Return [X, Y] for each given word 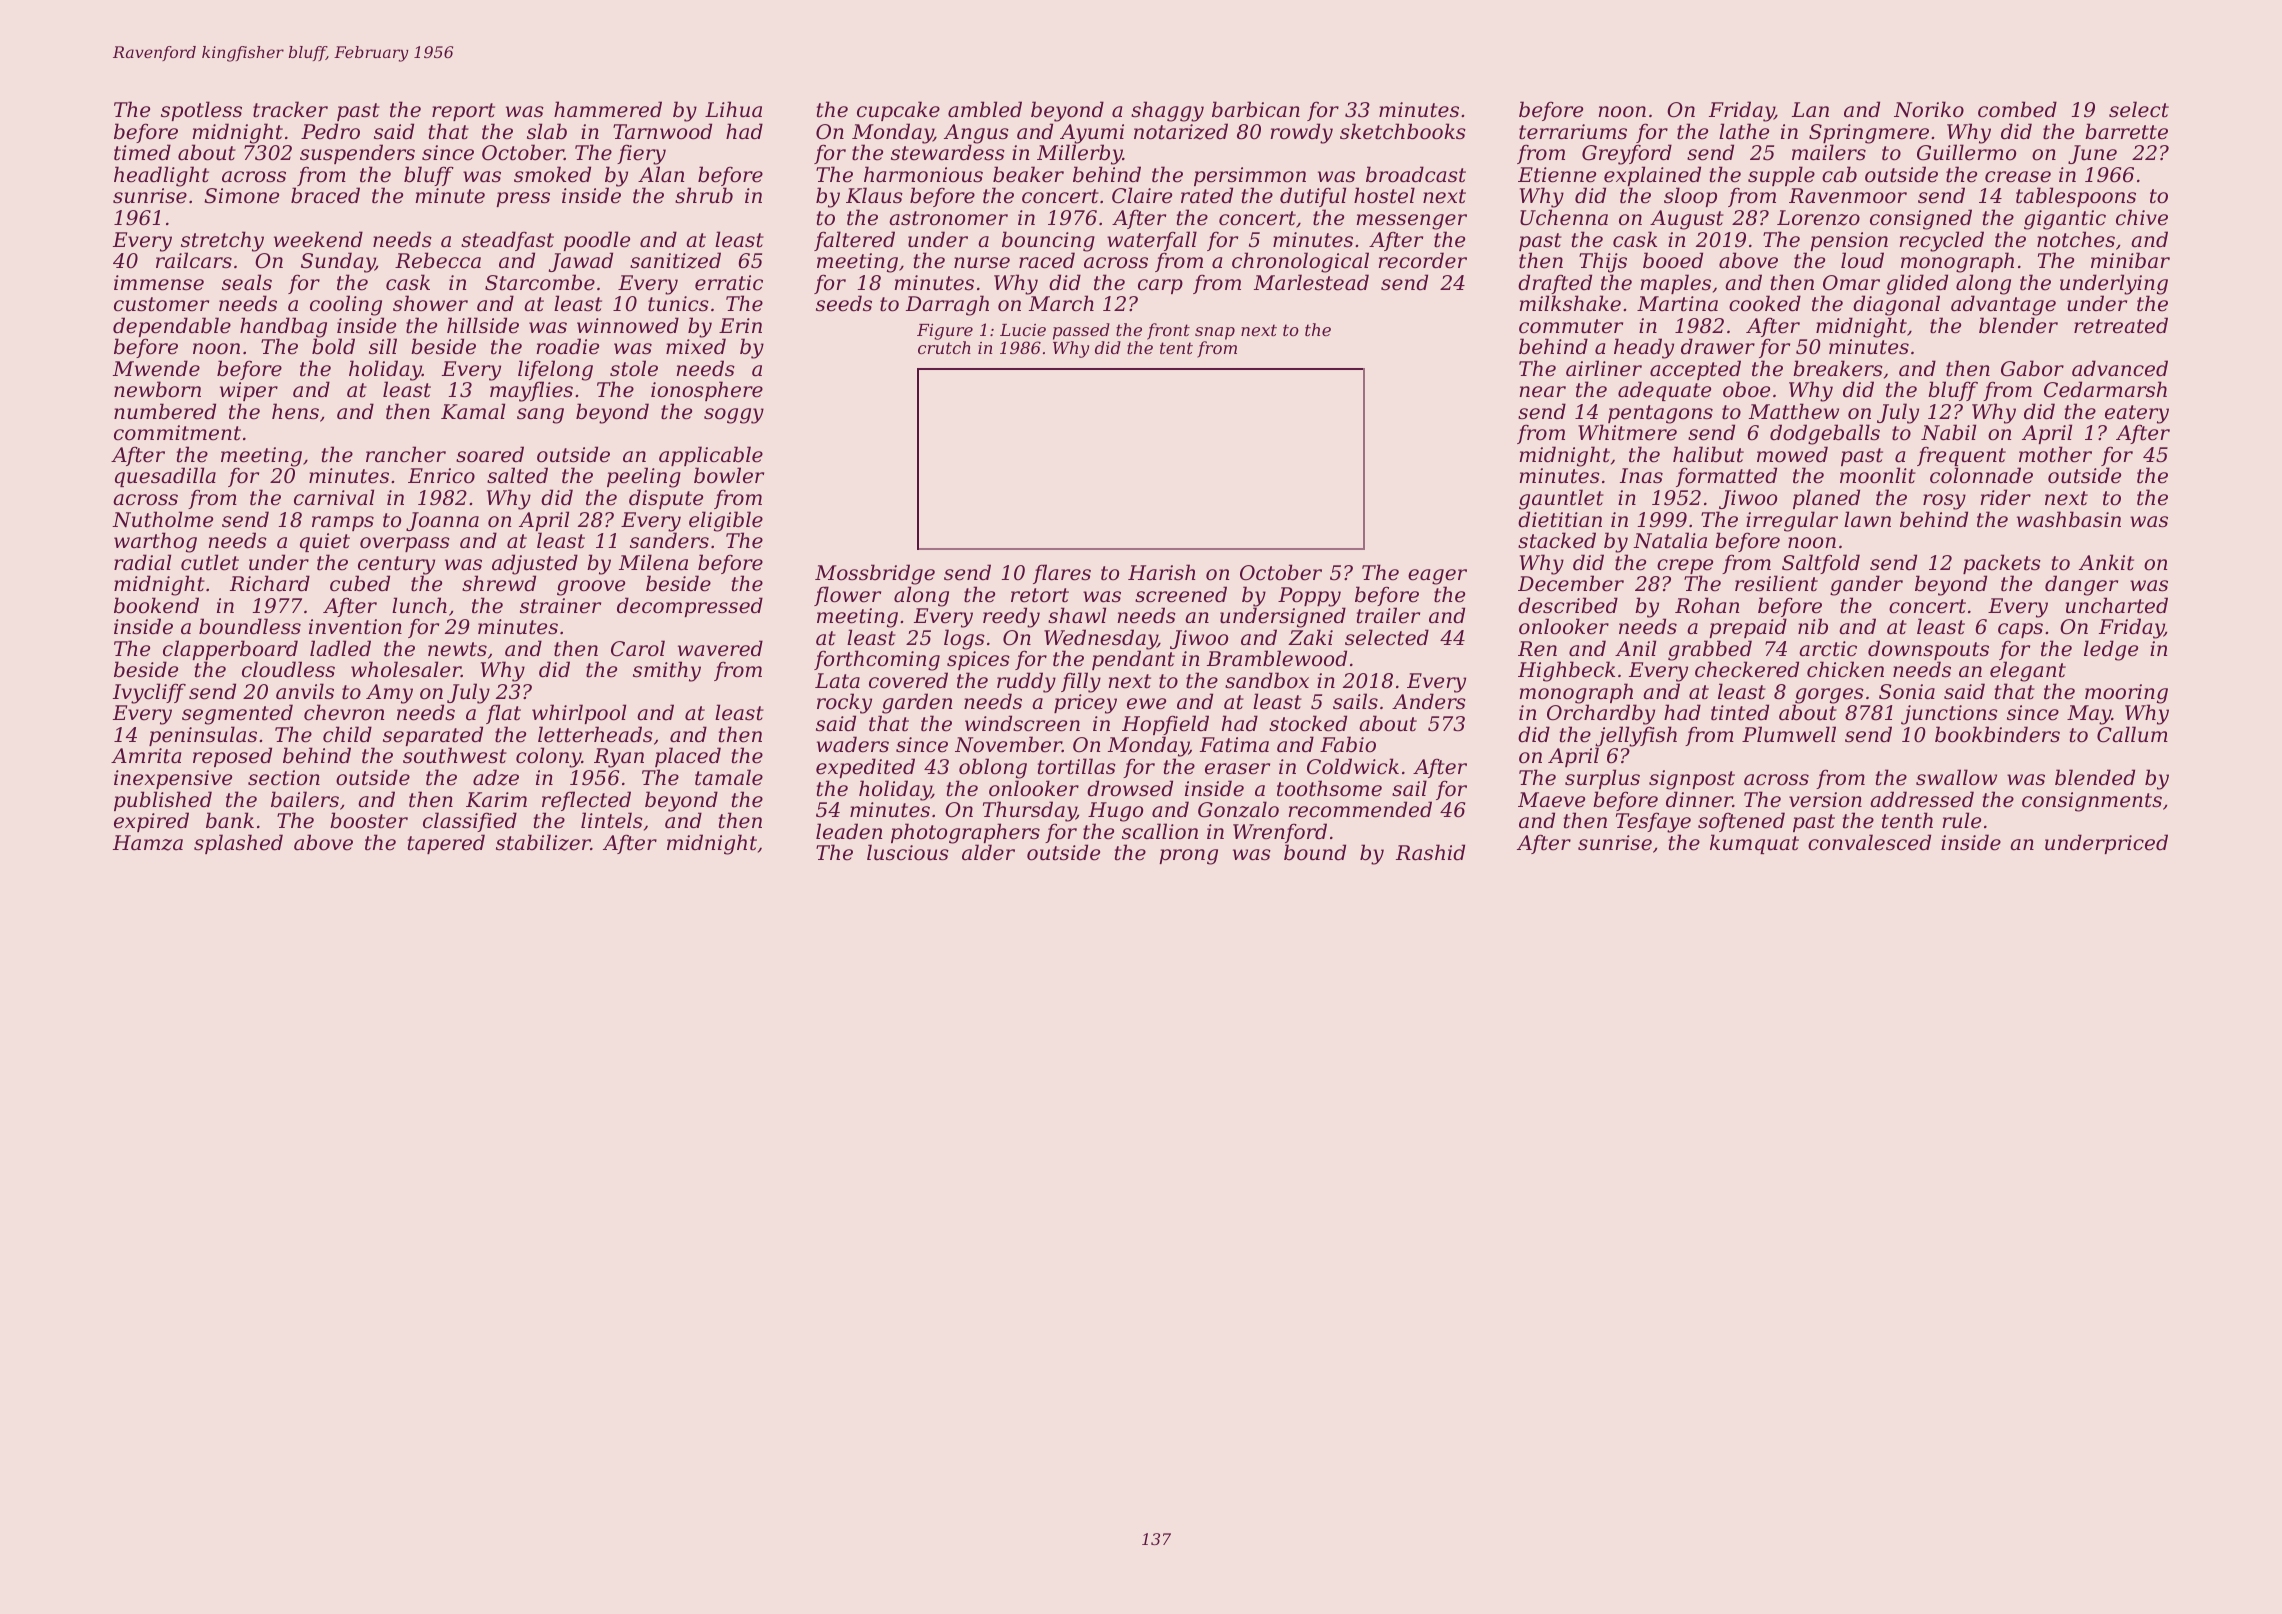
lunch [419, 605]
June [2092, 154]
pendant [1133, 660]
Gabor [2032, 368]
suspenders [357, 154]
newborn [157, 389]
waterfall [1152, 241]
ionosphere [707, 391]
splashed [238, 844]
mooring [2126, 694]
